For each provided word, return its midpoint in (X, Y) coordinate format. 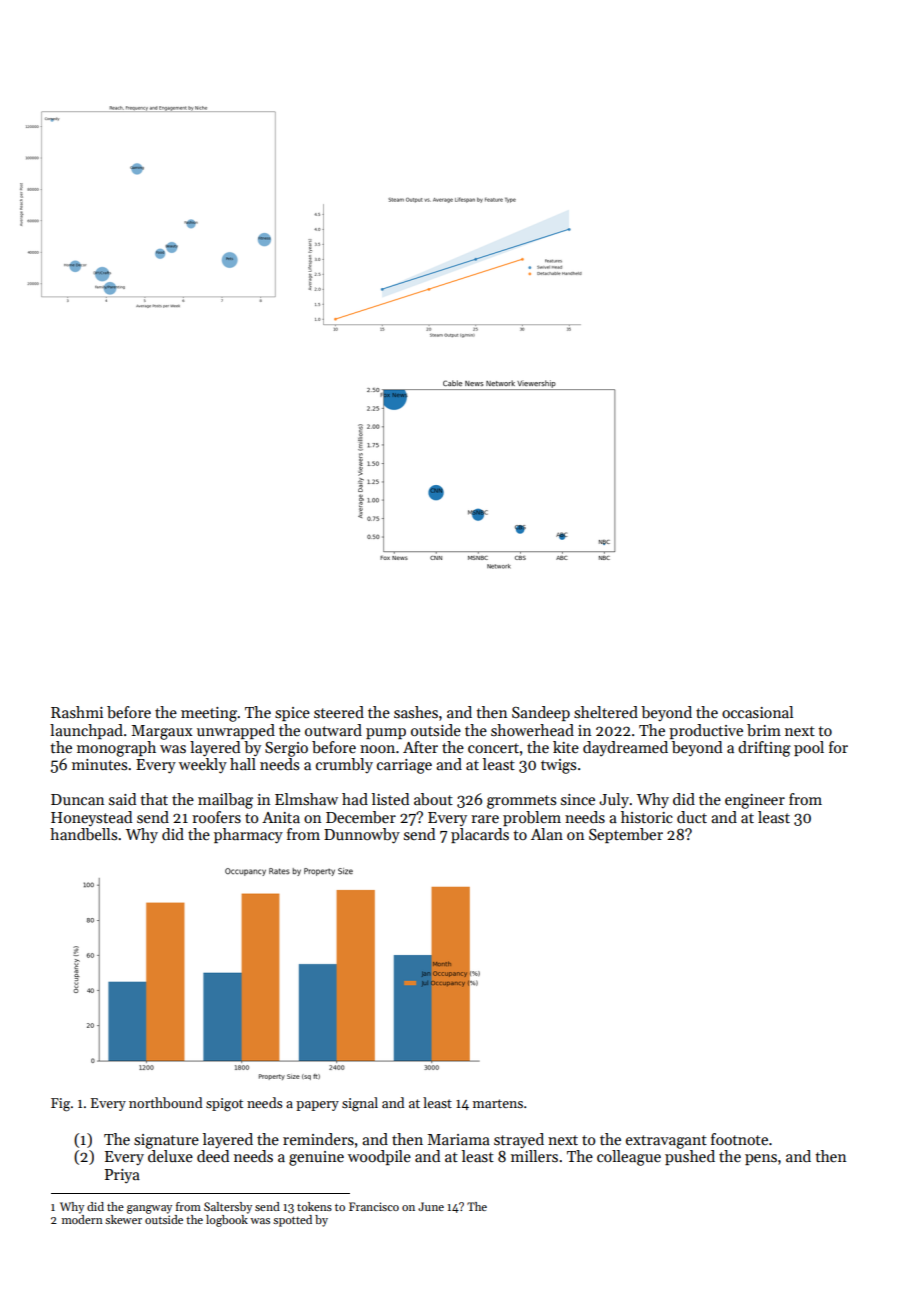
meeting (209, 714)
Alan (547, 834)
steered (339, 712)
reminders (318, 1139)
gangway (149, 1209)
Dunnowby (362, 836)
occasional (757, 712)
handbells (83, 834)
